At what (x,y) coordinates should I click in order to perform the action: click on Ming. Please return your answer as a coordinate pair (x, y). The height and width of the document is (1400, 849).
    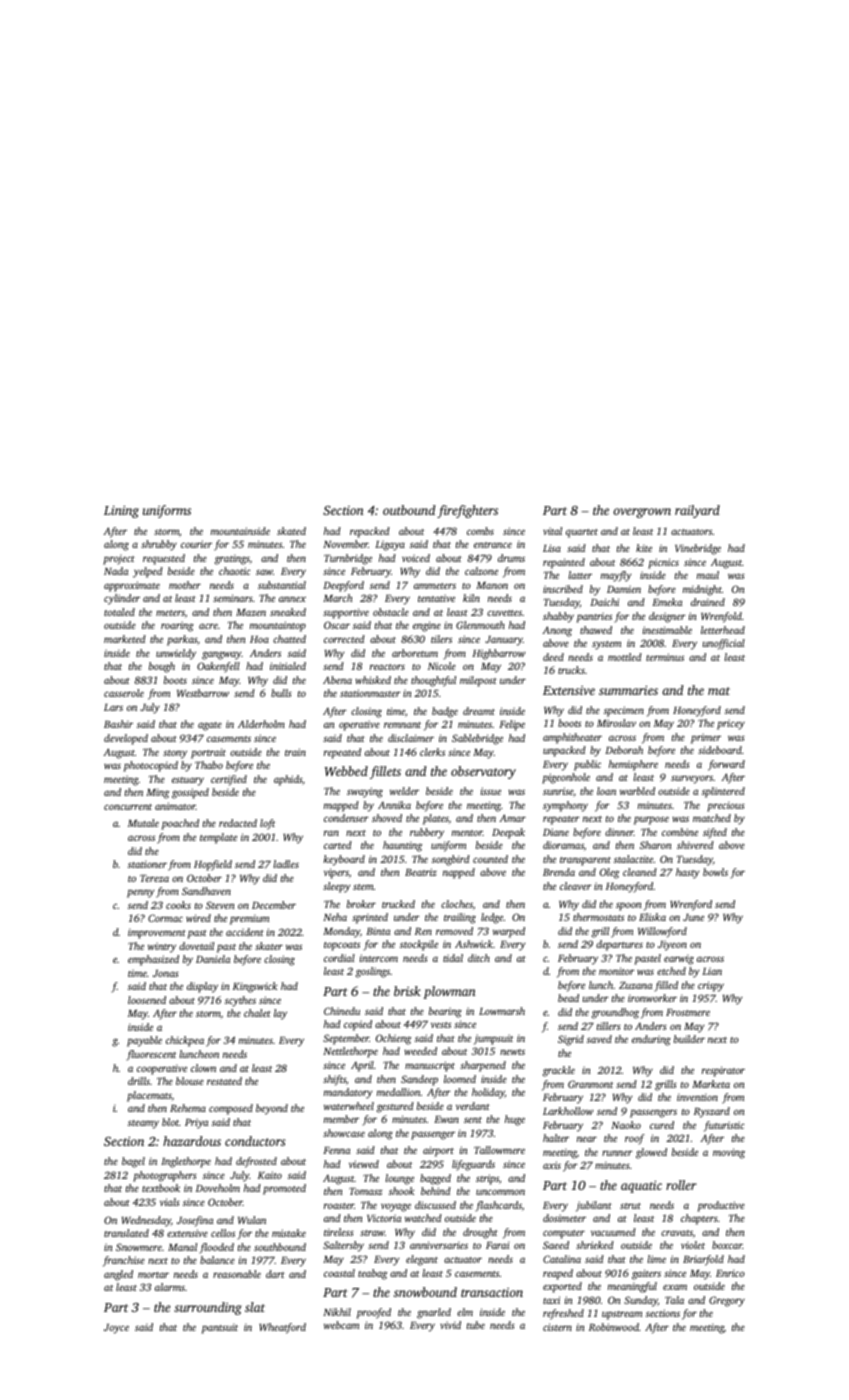
    Looking at the image, I should click on (157, 793).
